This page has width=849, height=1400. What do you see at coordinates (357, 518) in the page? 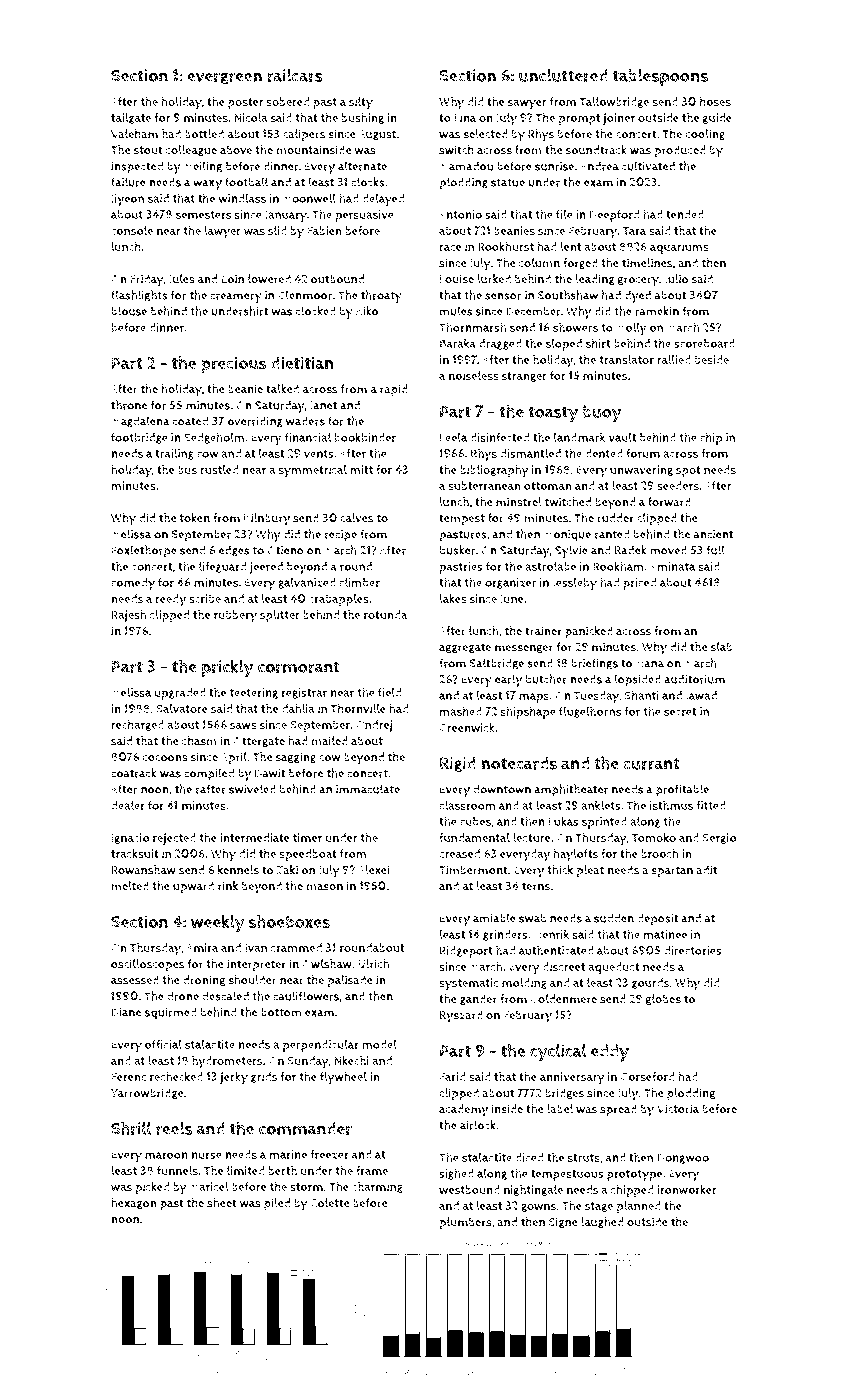
I see `calves` at bounding box center [357, 518].
